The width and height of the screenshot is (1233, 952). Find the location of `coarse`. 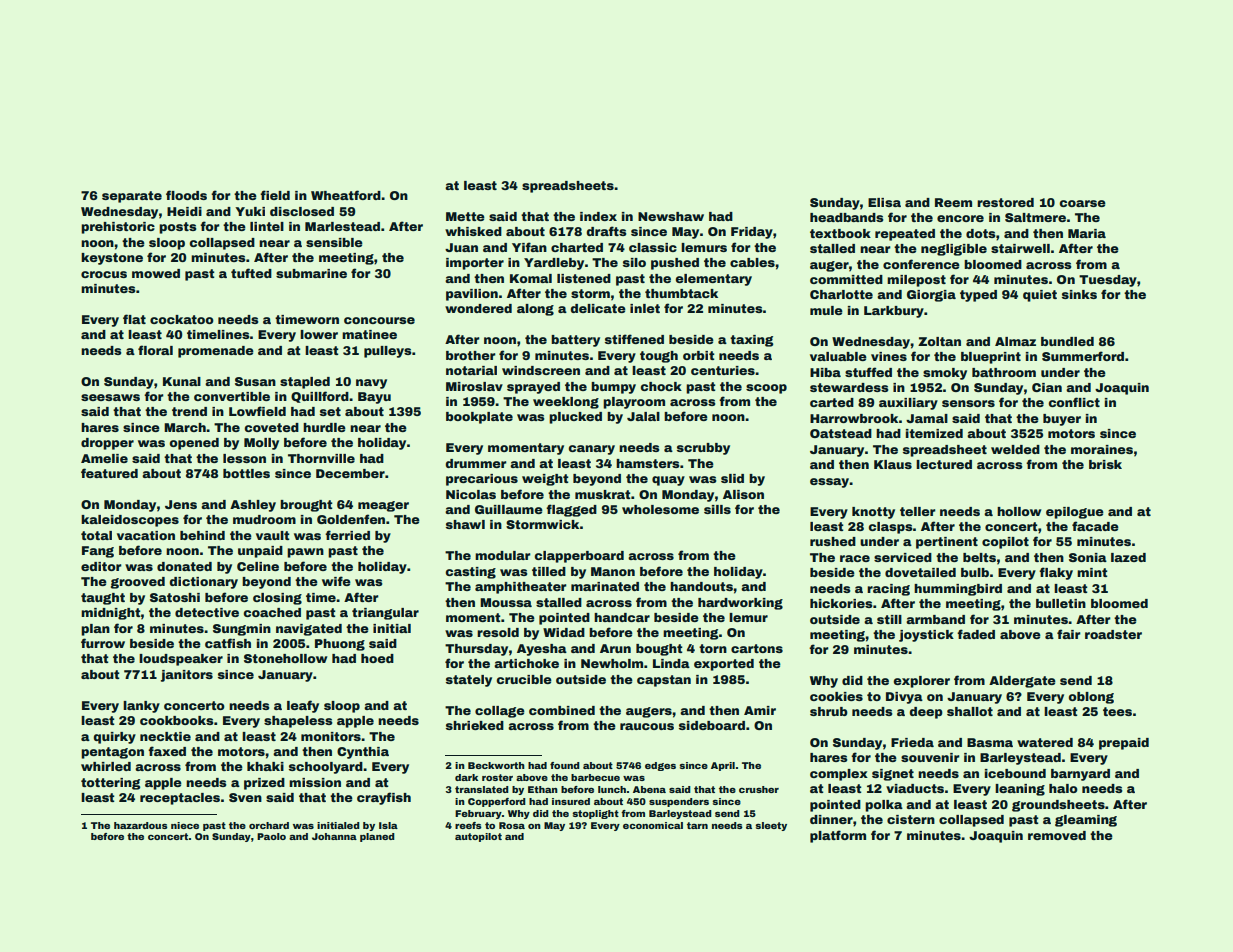

coarse is located at coordinates (1083, 203).
